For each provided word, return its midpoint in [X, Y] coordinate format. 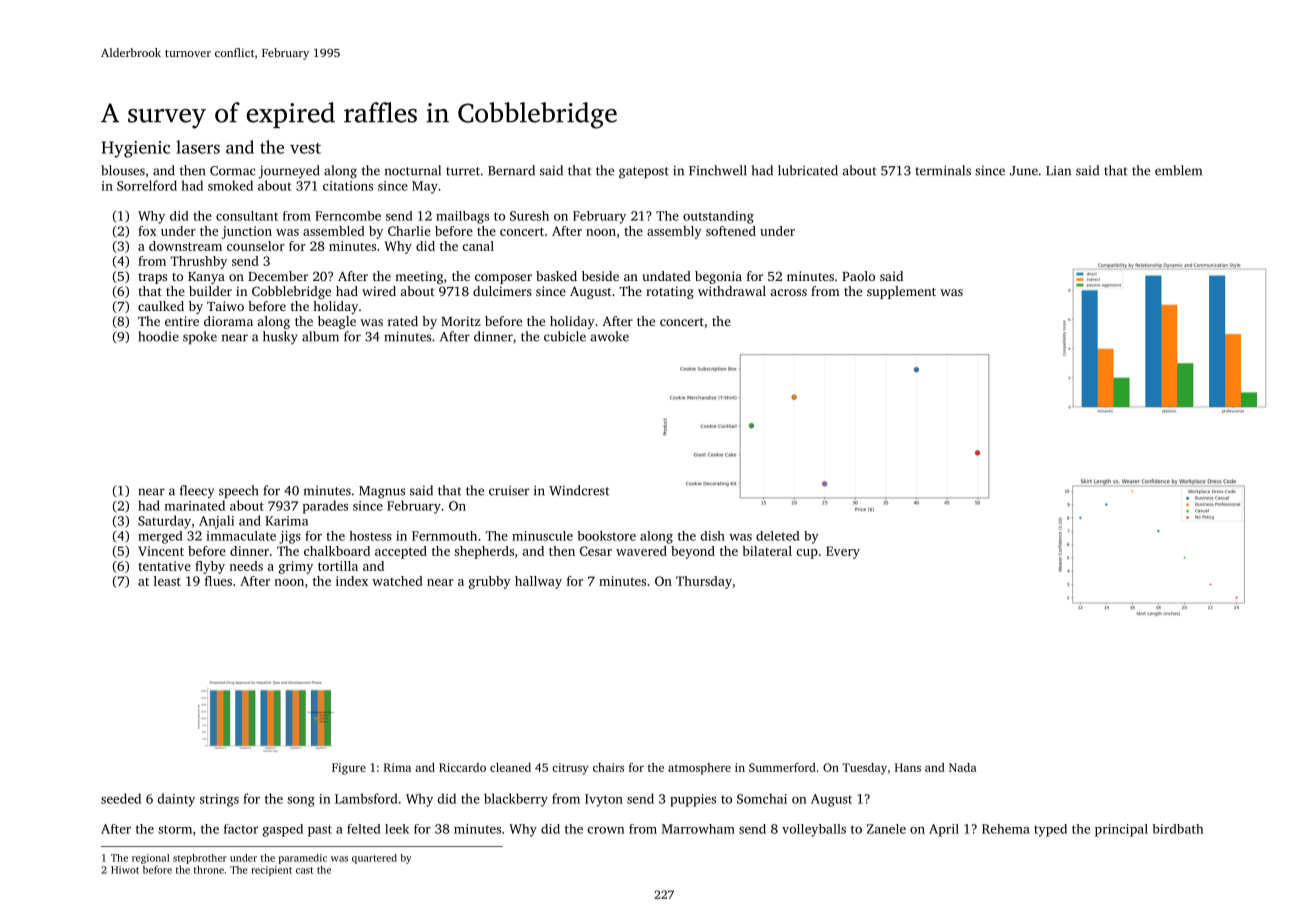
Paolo [858, 276]
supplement [901, 292]
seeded [121, 798]
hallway [538, 582]
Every [843, 552]
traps [152, 278]
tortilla [338, 566]
